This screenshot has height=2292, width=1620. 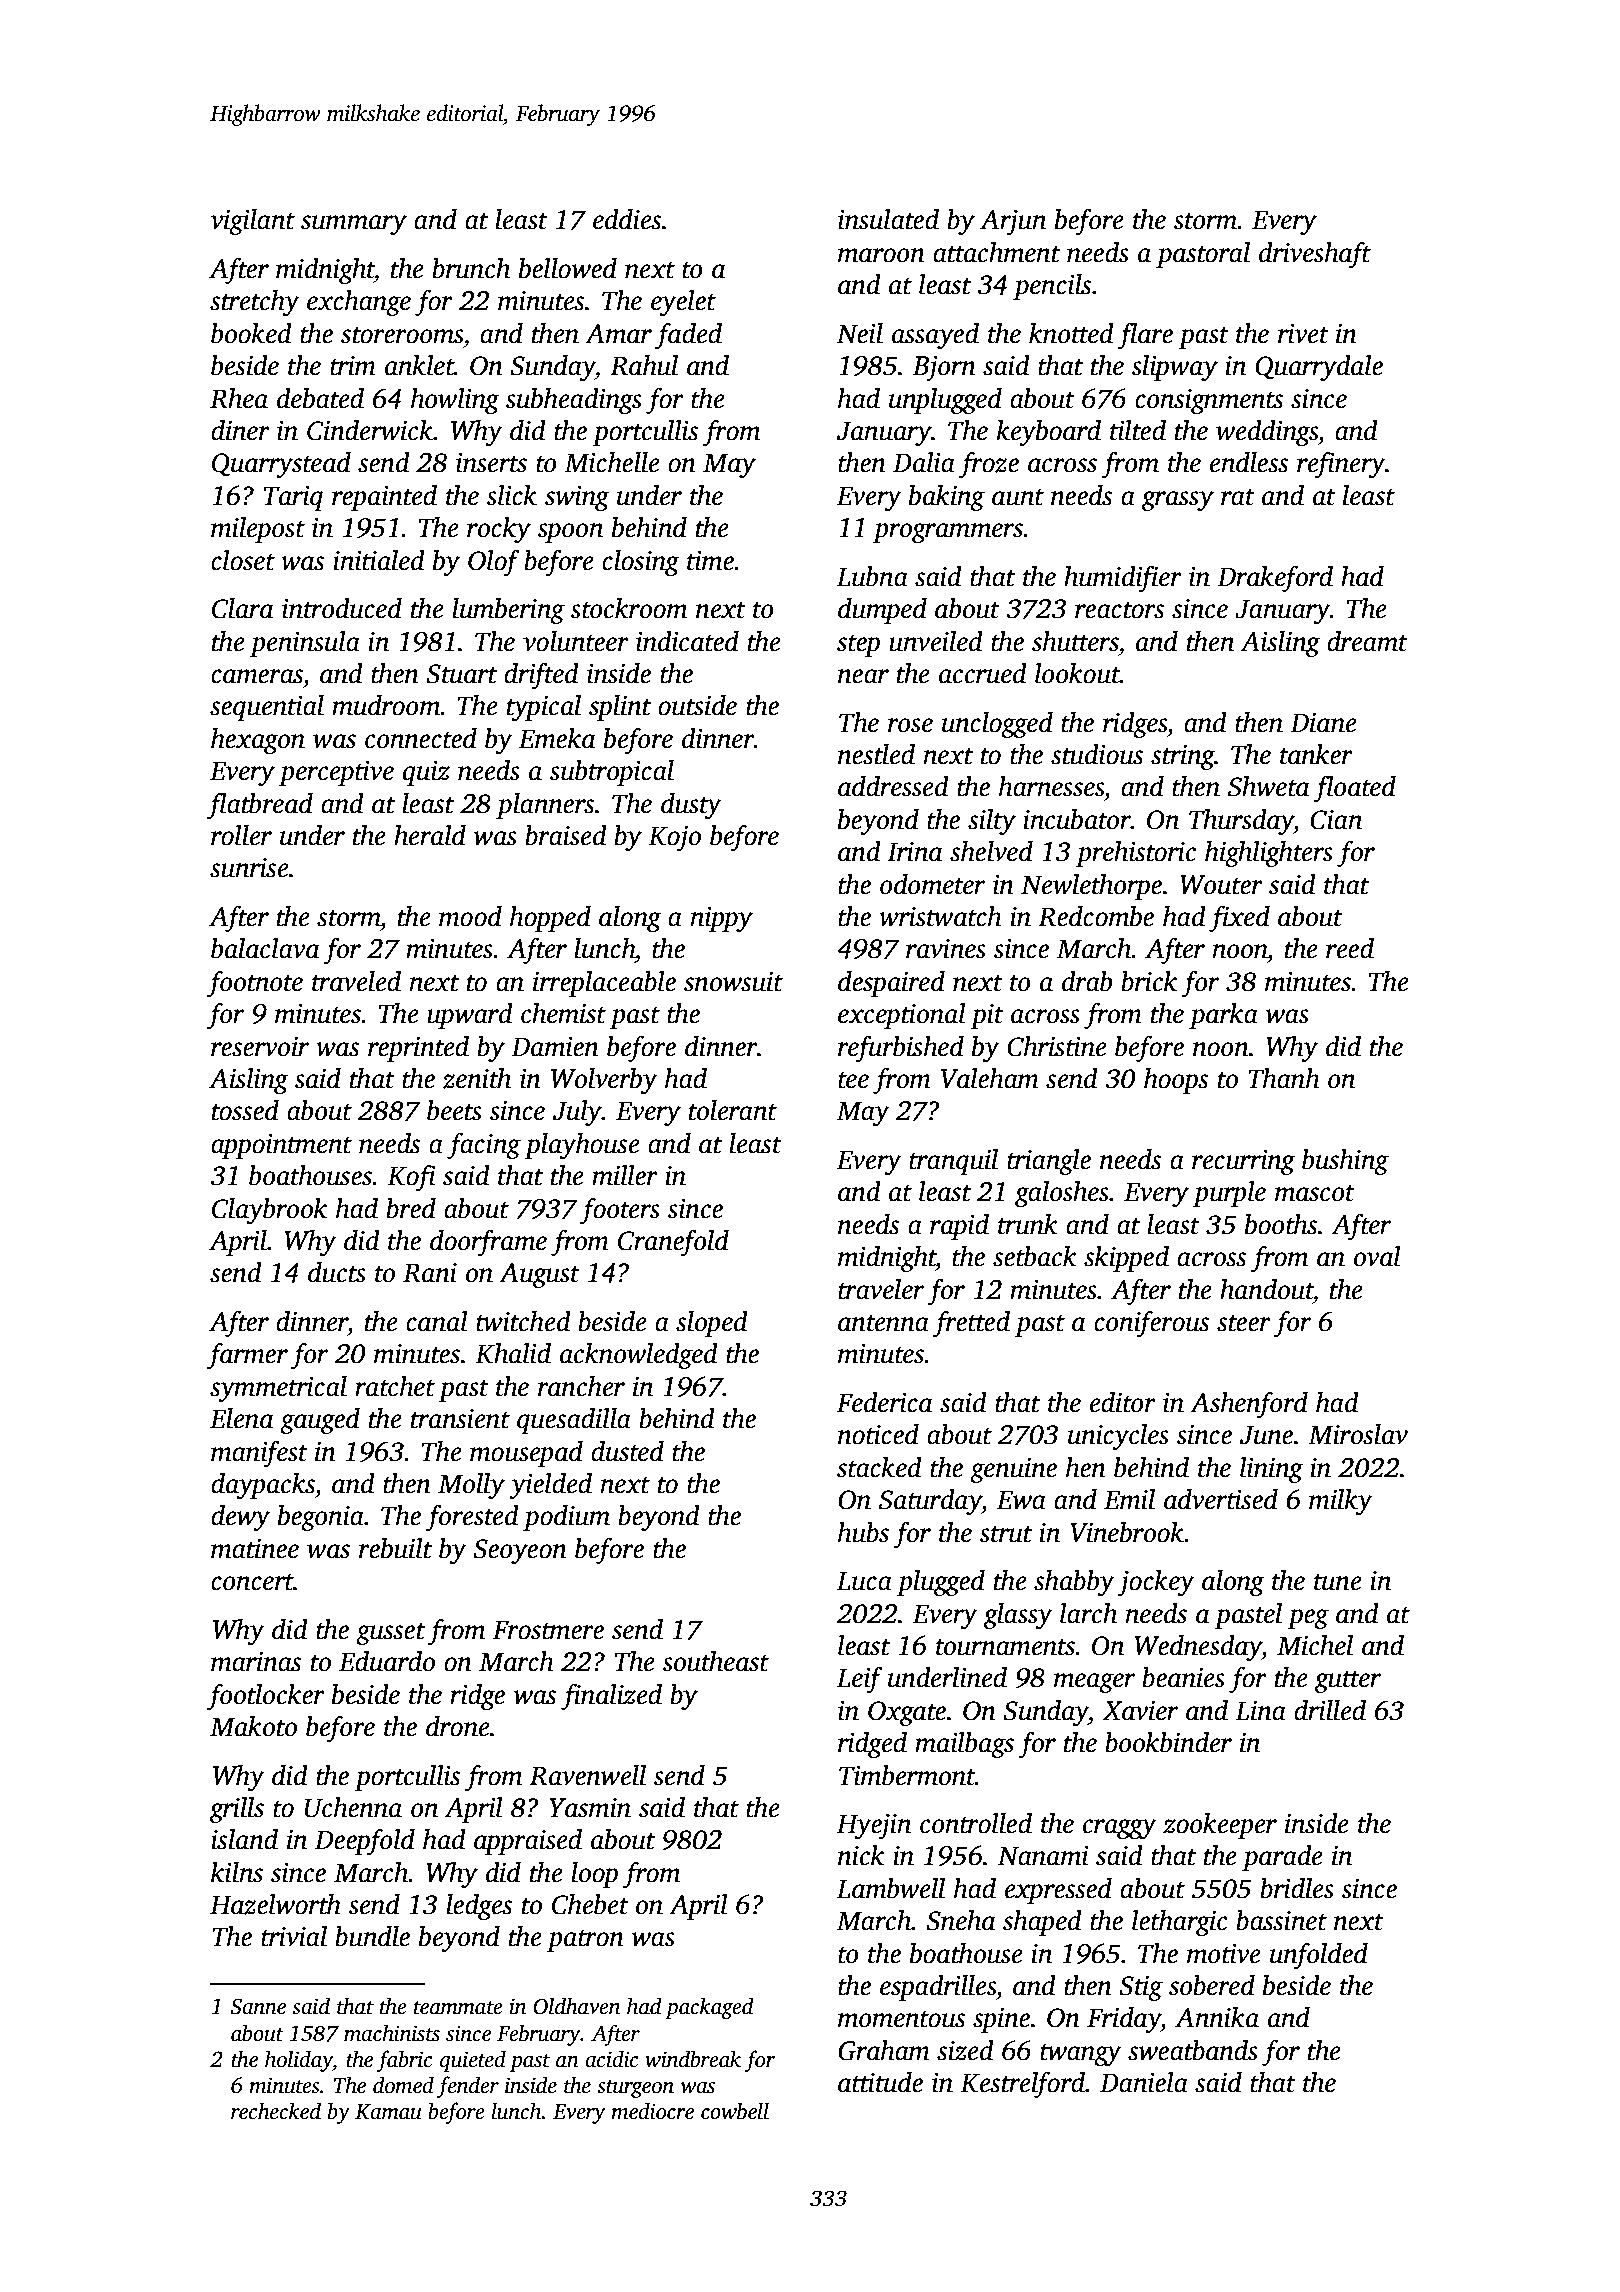 I want to click on Elena, so click(x=242, y=1418).
